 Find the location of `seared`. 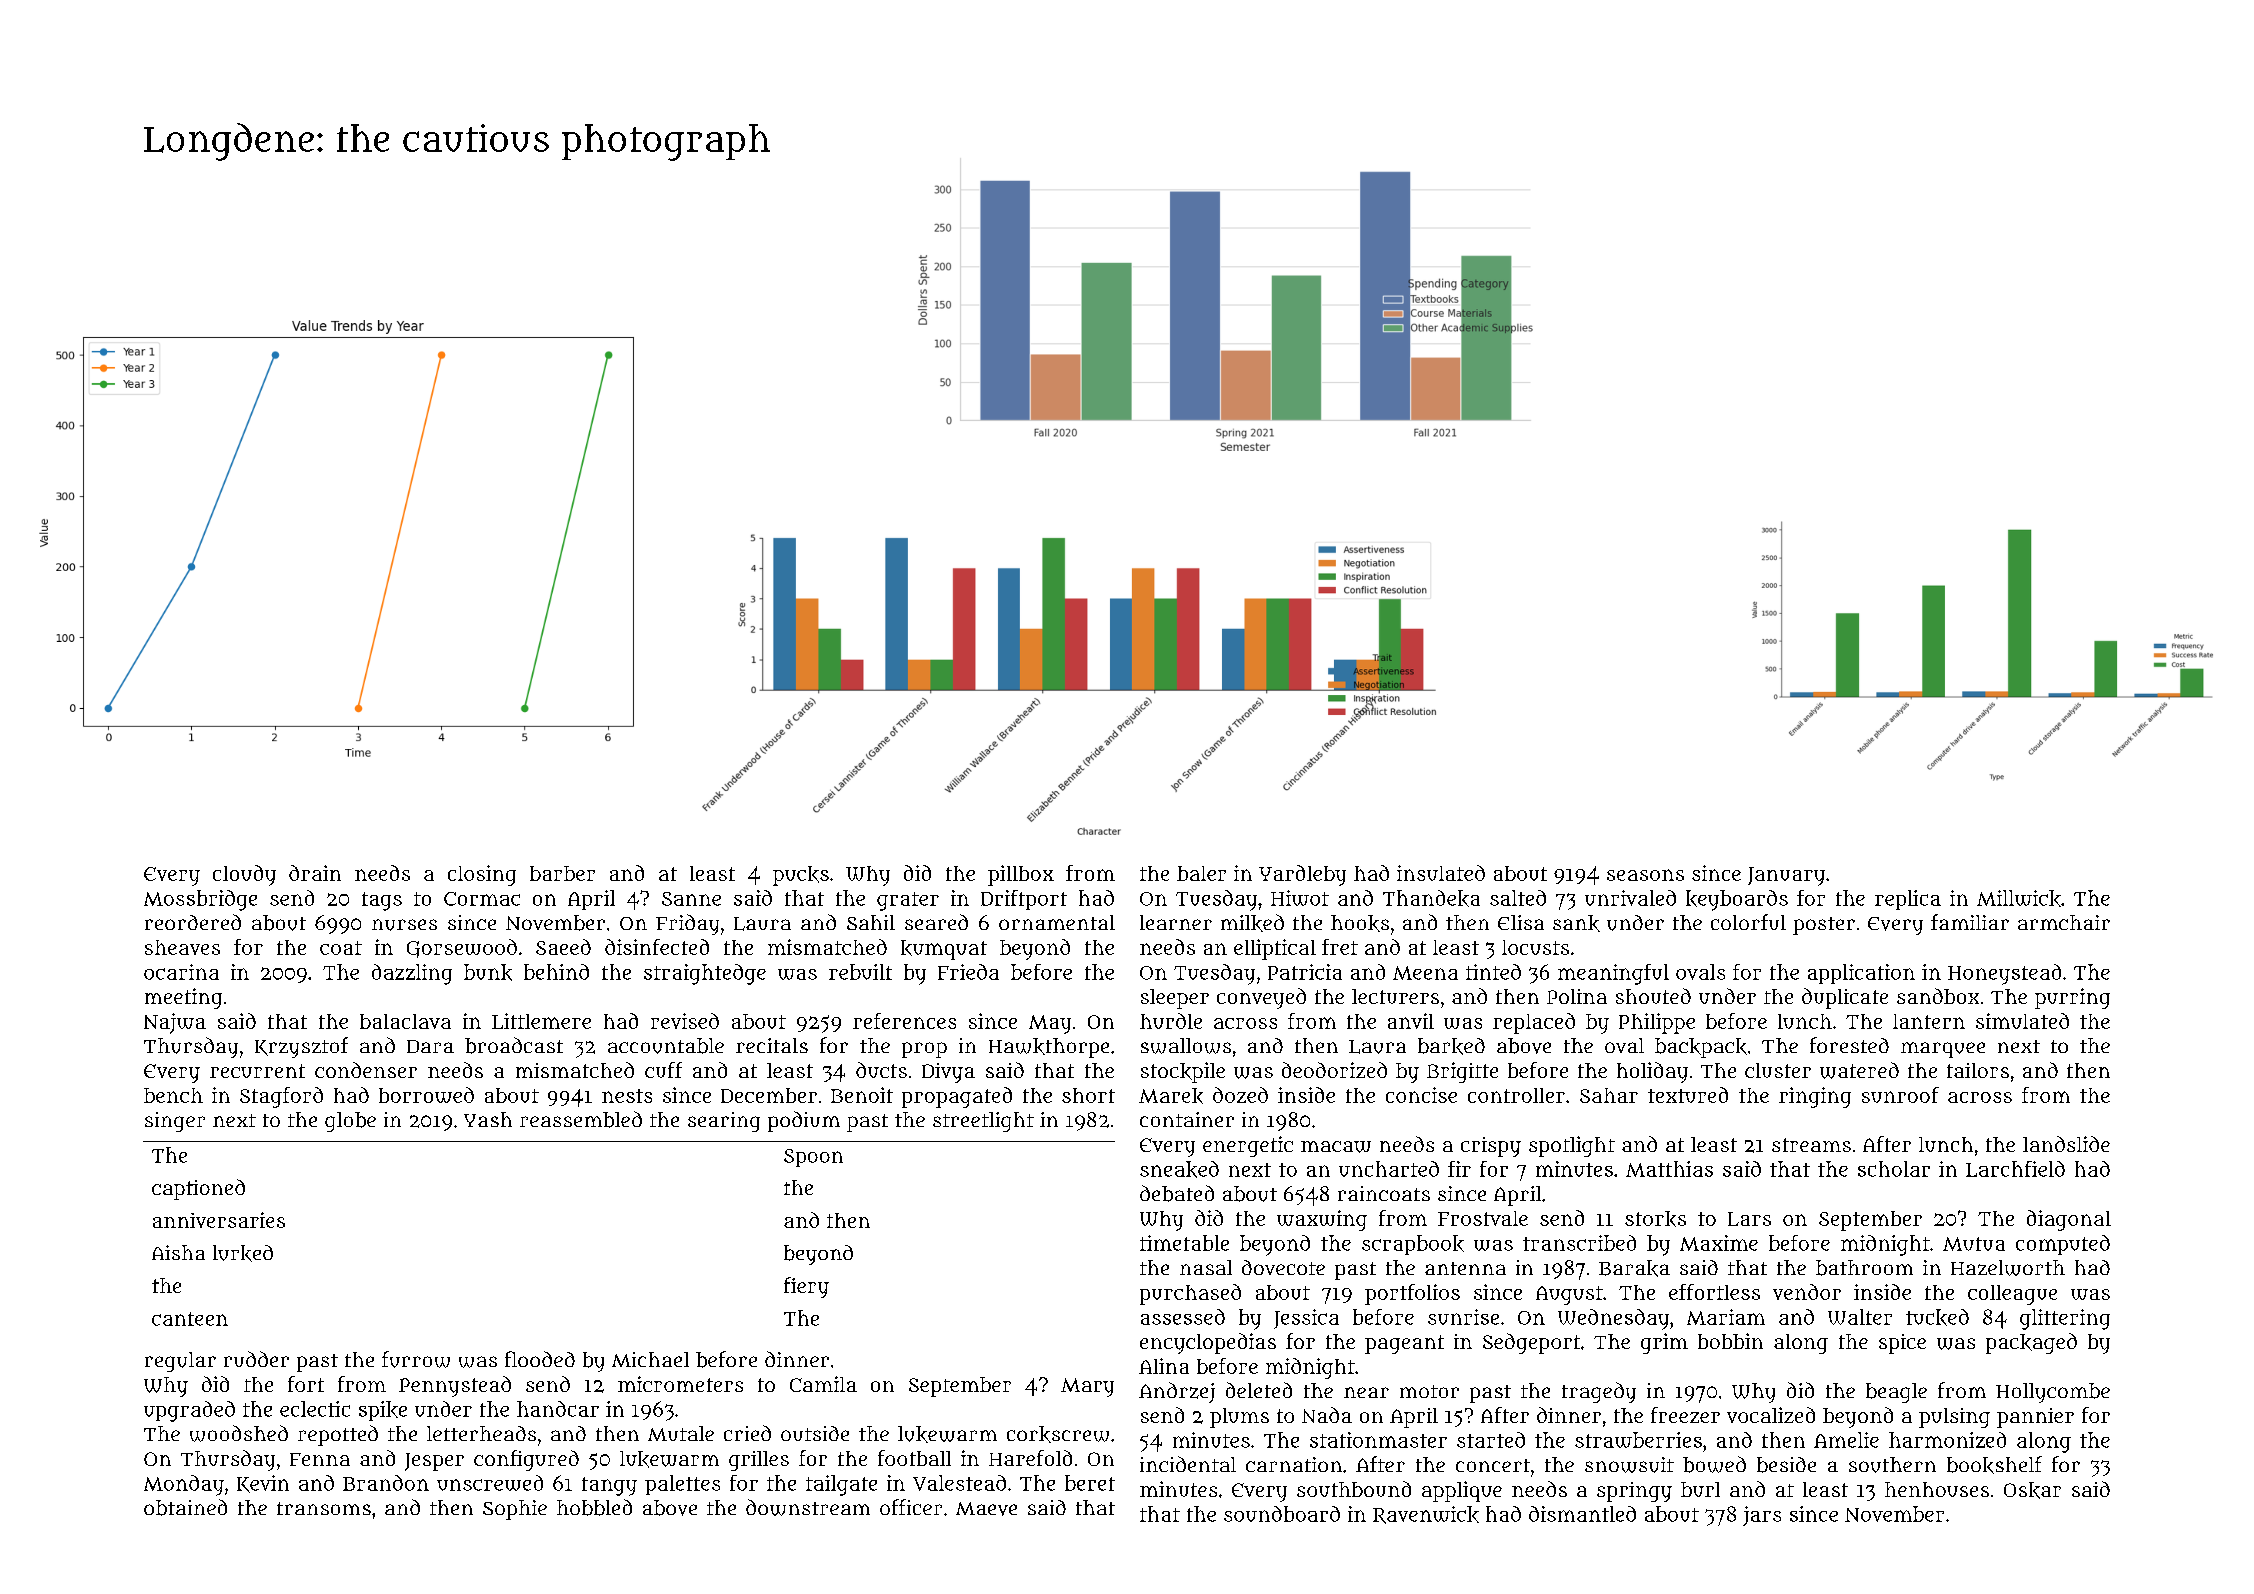

seared is located at coordinates (936, 922).
